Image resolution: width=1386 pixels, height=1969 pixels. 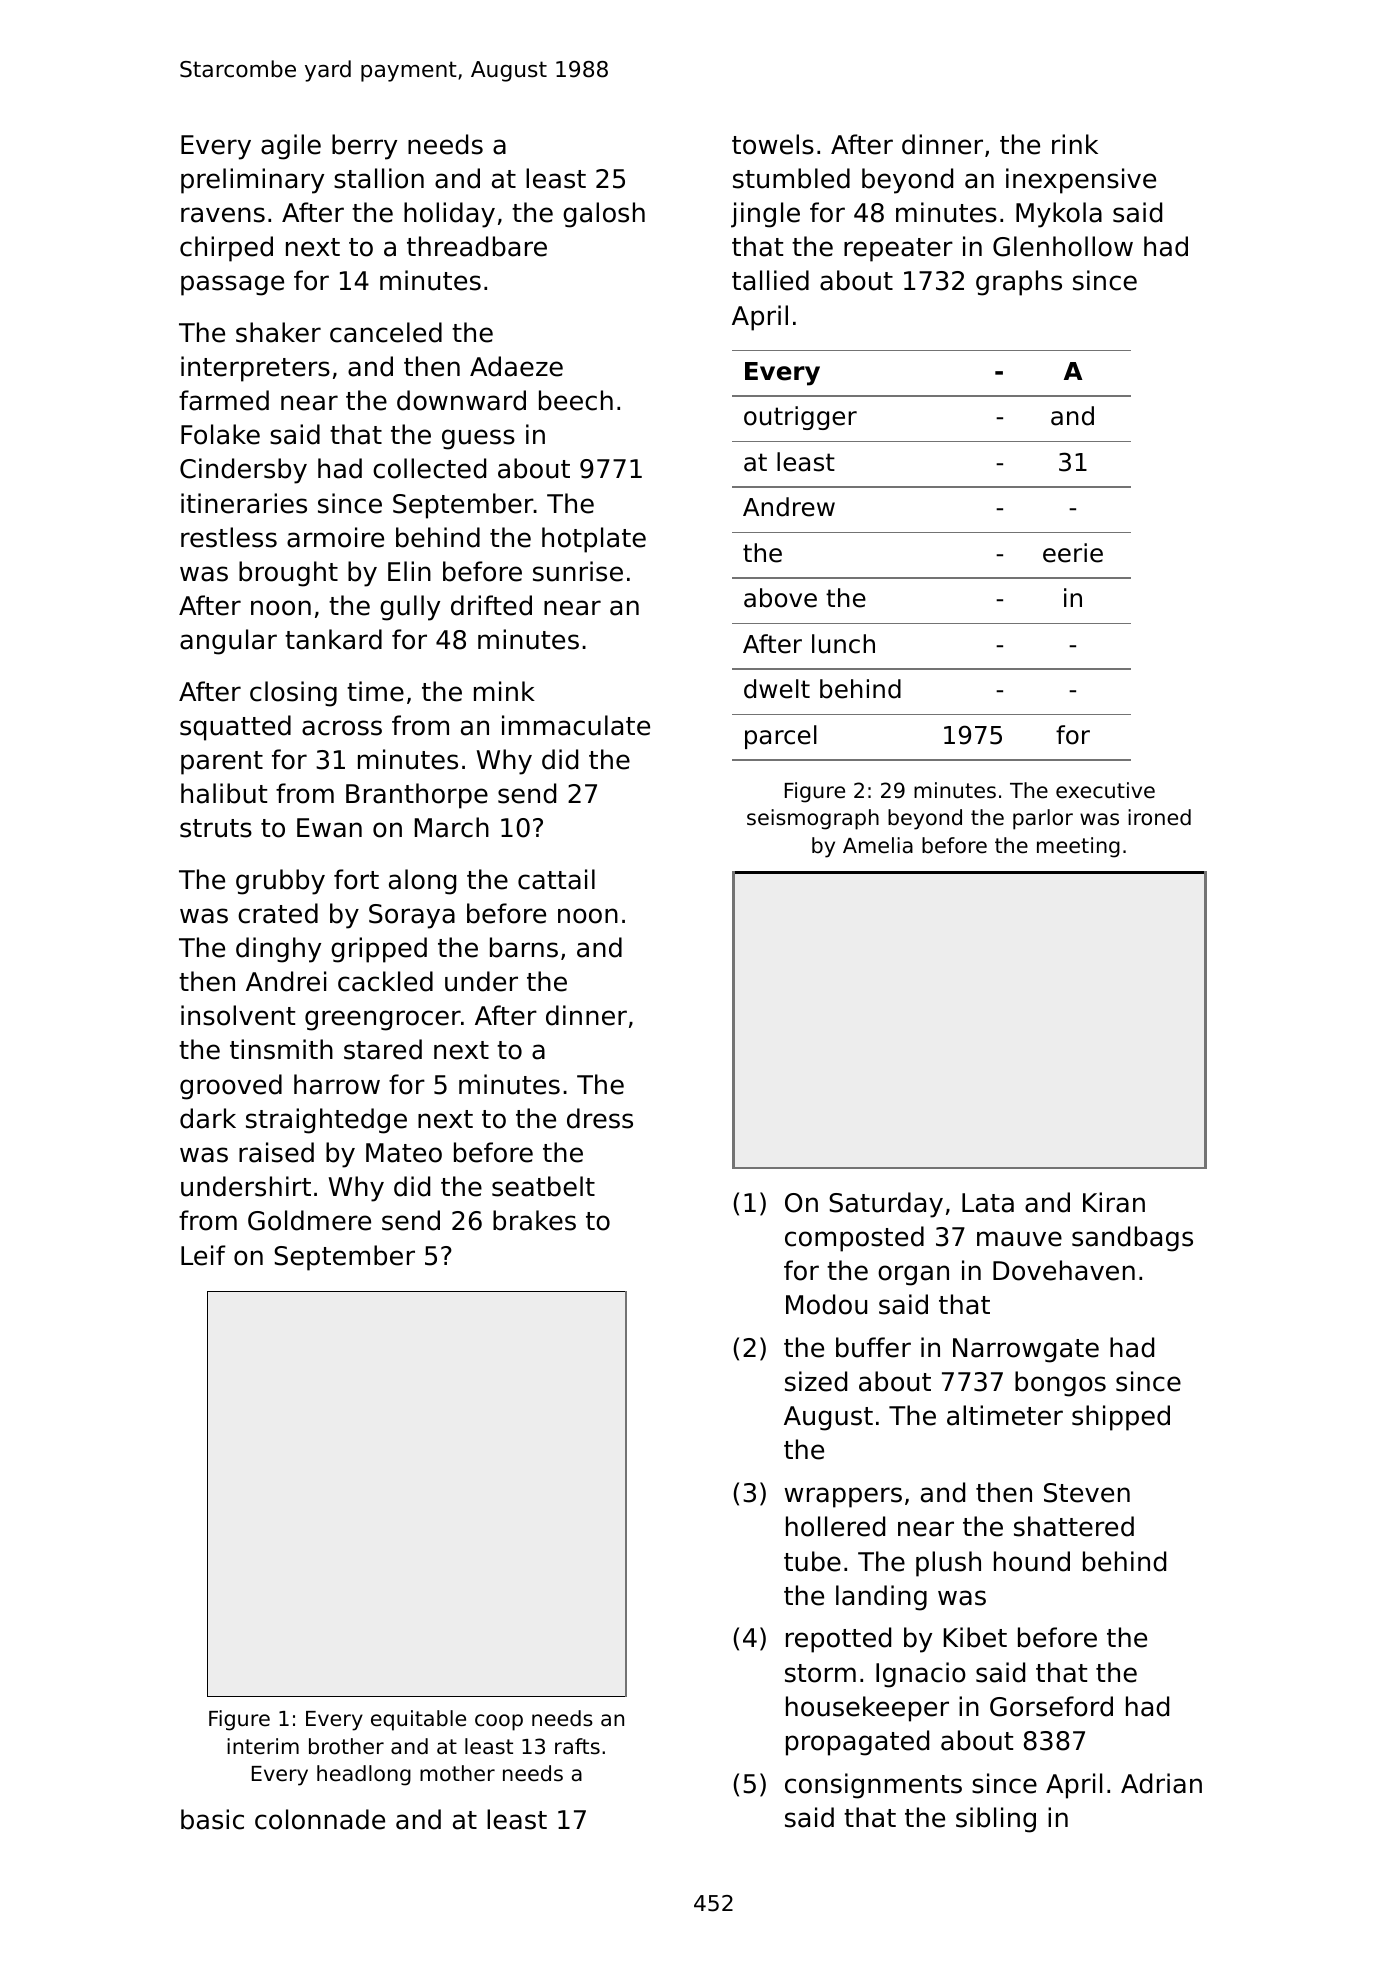 I want to click on eerie, so click(x=1073, y=553).
